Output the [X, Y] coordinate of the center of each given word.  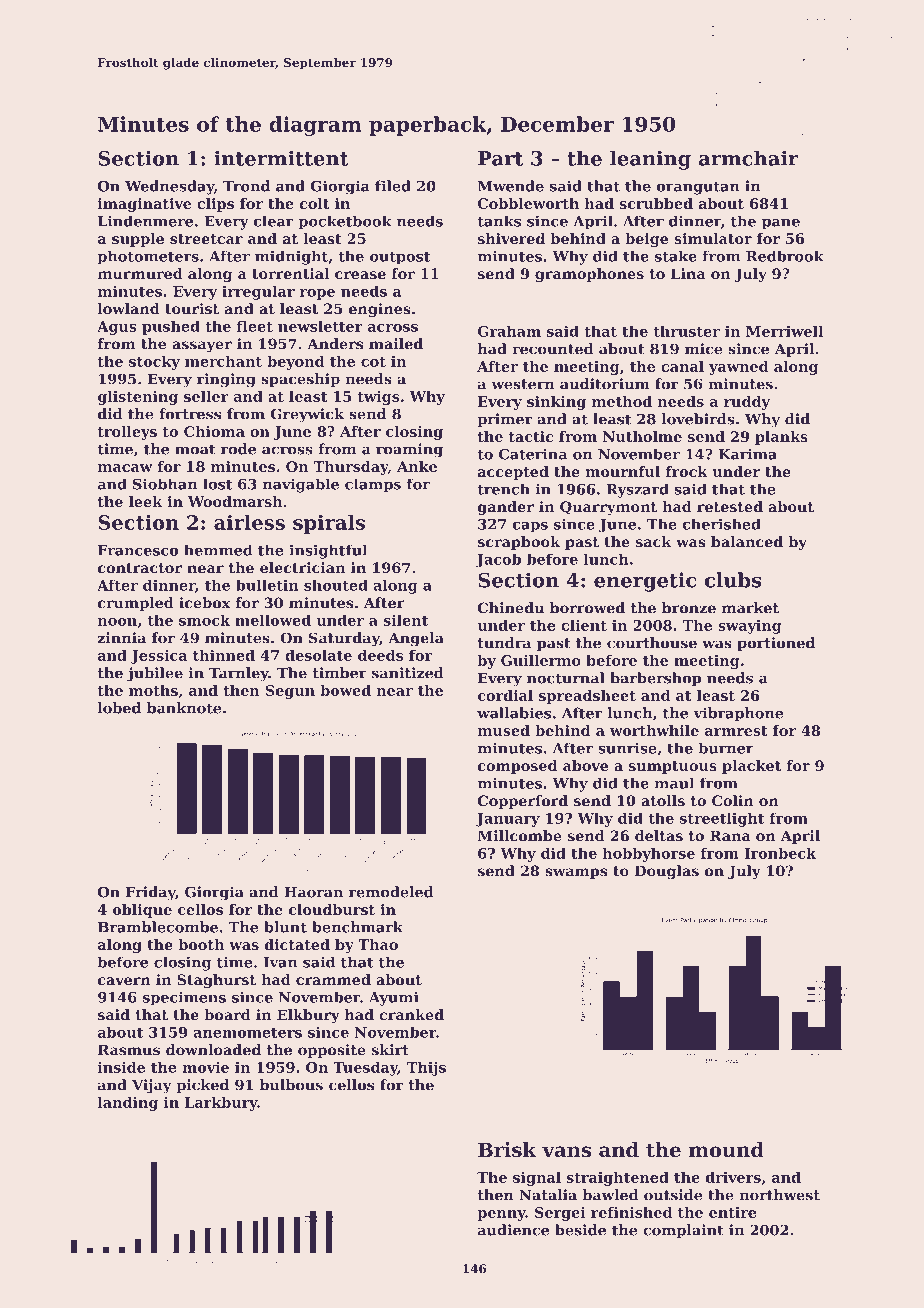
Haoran [313, 892]
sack [654, 542]
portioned [776, 644]
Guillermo [541, 660]
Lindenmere [145, 221]
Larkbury [221, 1104]
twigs [378, 398]
